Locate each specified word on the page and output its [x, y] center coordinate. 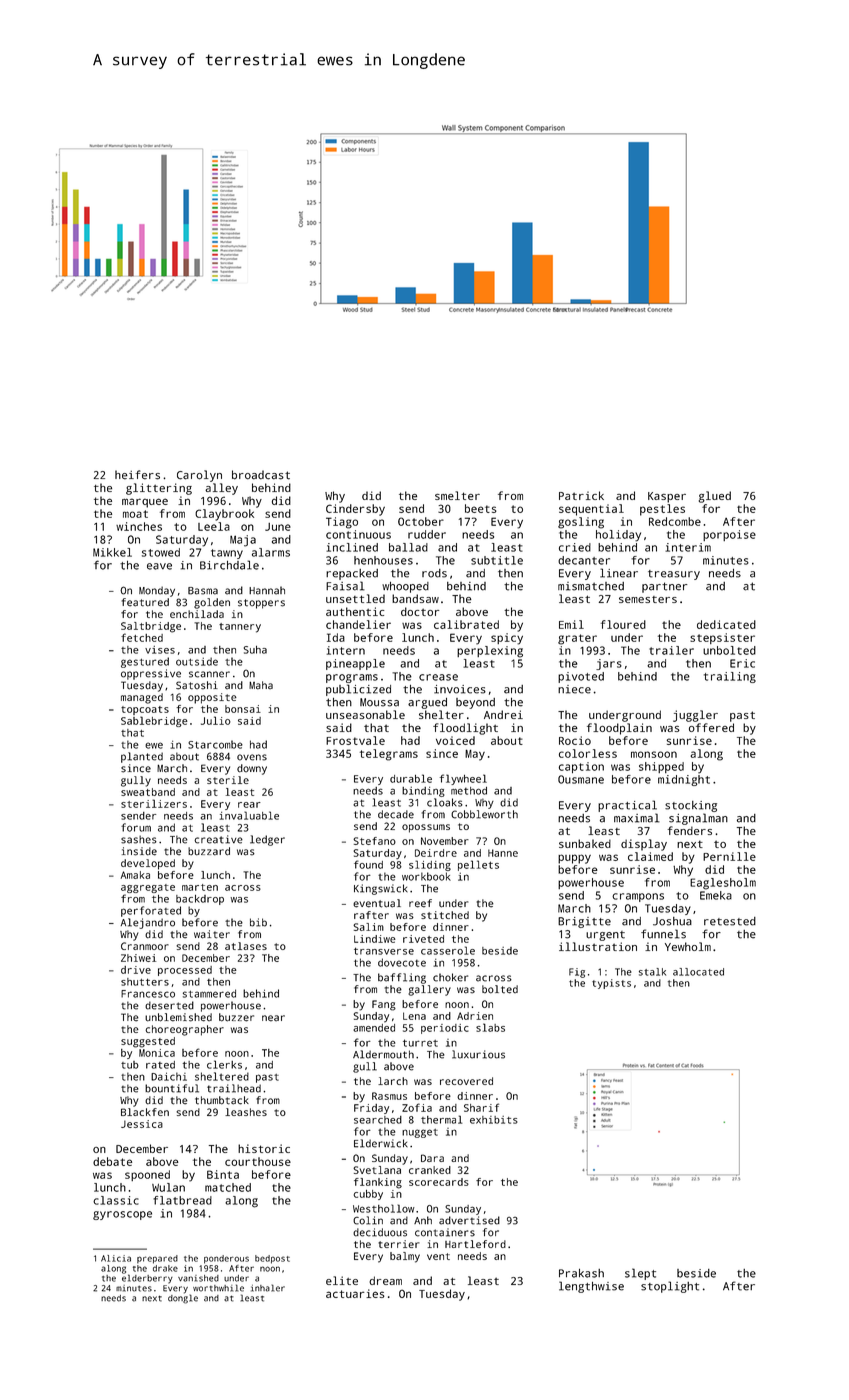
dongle [183, 1299]
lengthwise [591, 1287]
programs [352, 678]
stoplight [670, 1287]
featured [145, 602]
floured [623, 624]
